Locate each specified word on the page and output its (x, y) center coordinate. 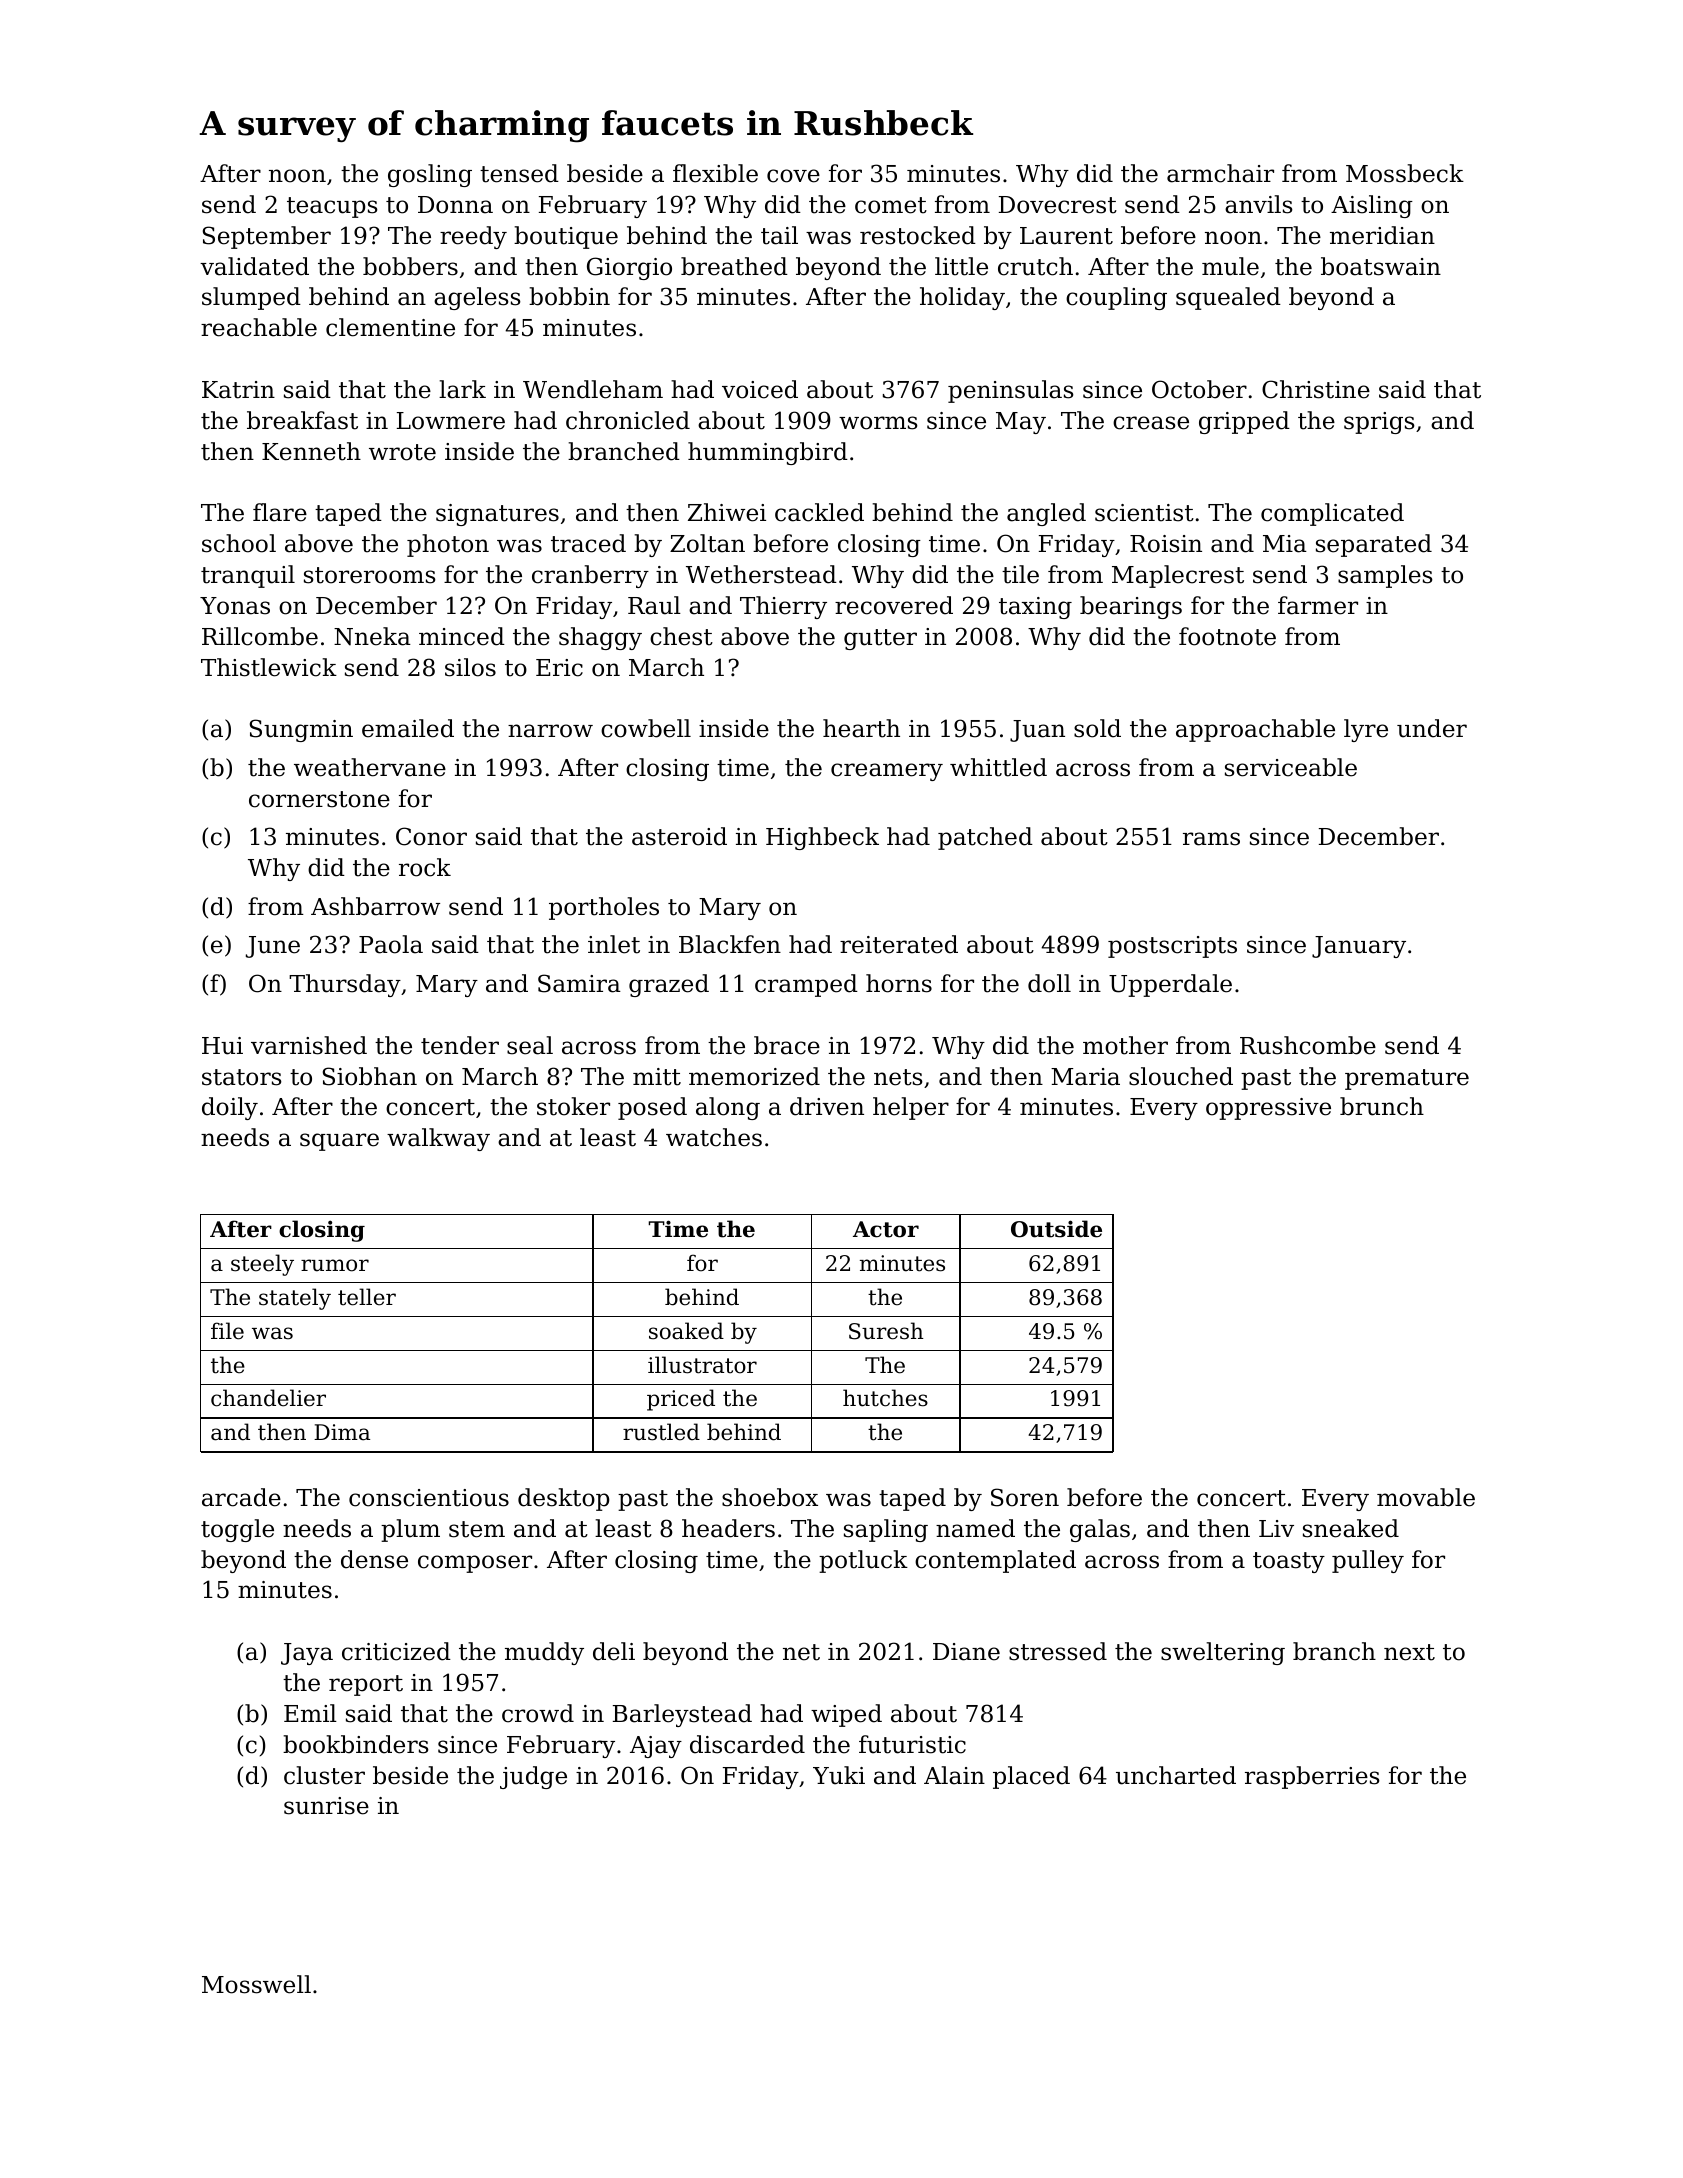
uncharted (1176, 1775)
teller (367, 1297)
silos (470, 667)
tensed (519, 173)
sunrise (326, 1806)
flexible (715, 173)
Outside (1056, 1229)
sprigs (1379, 423)
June (273, 947)
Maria (1085, 1077)
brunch (1382, 1106)
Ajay (656, 1747)
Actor (886, 1229)
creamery (887, 772)
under (1432, 728)
